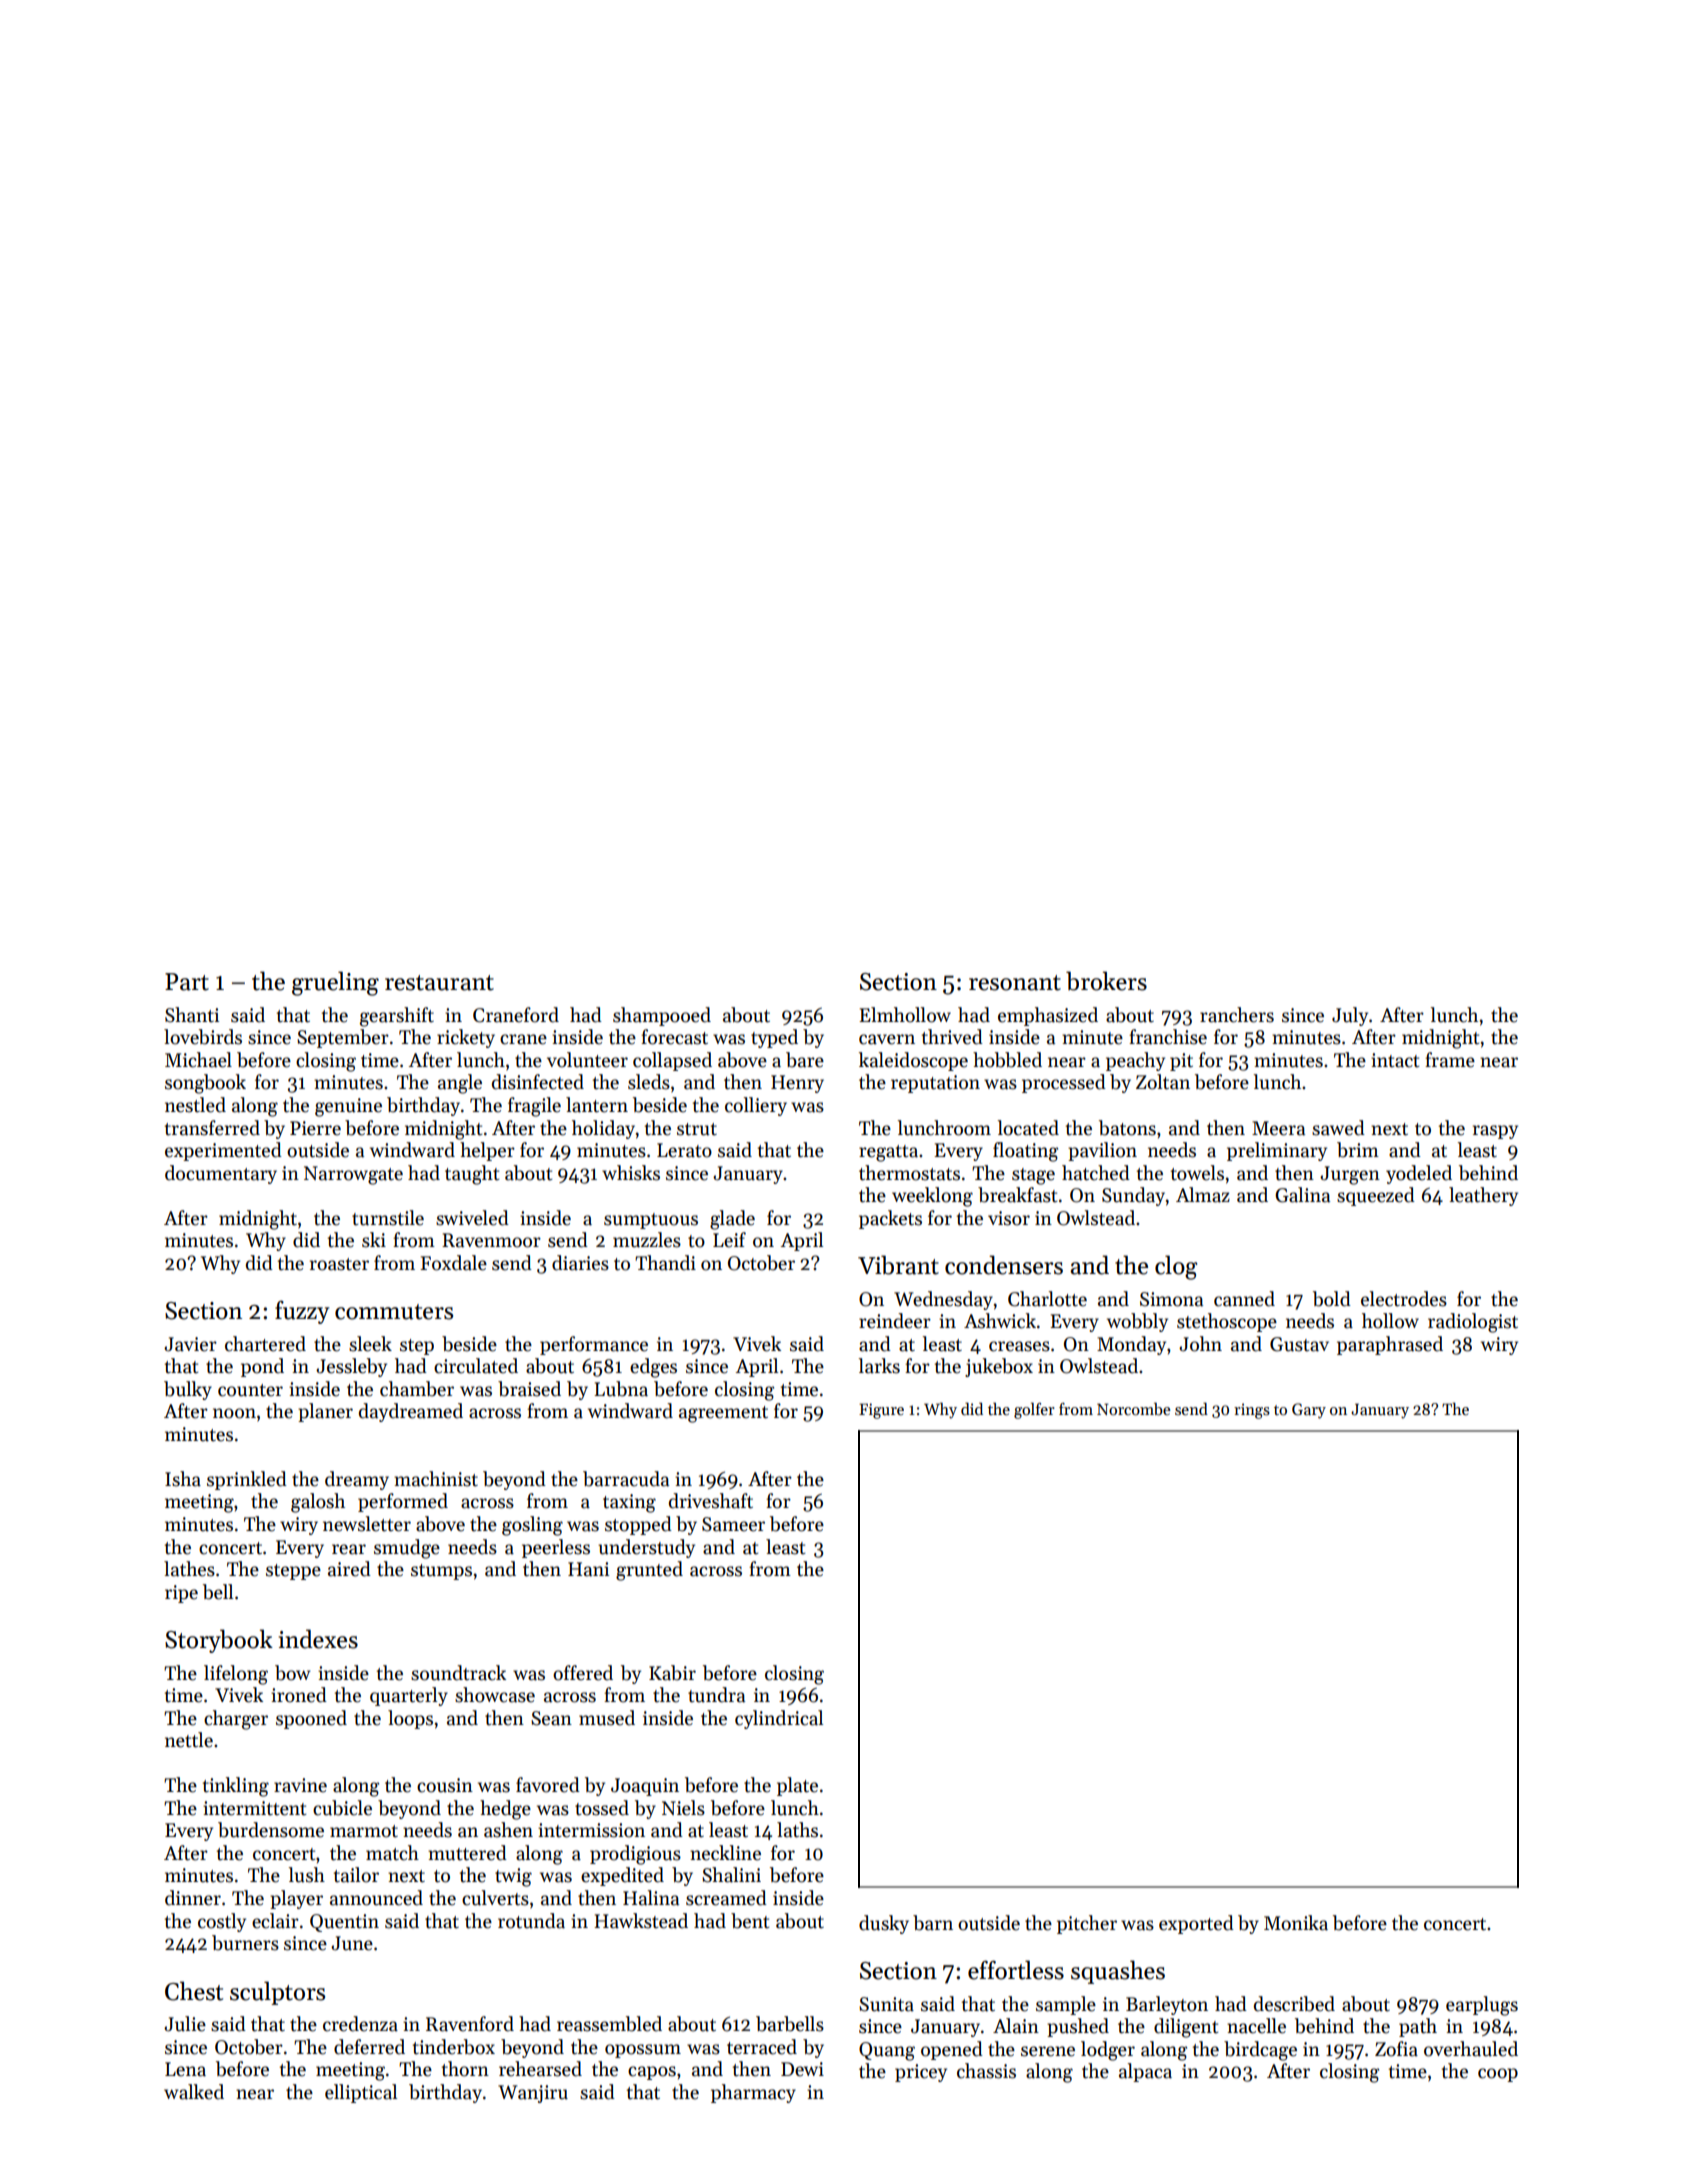 This screenshot has height=2178, width=1683. I want to click on plate, so click(797, 1786).
